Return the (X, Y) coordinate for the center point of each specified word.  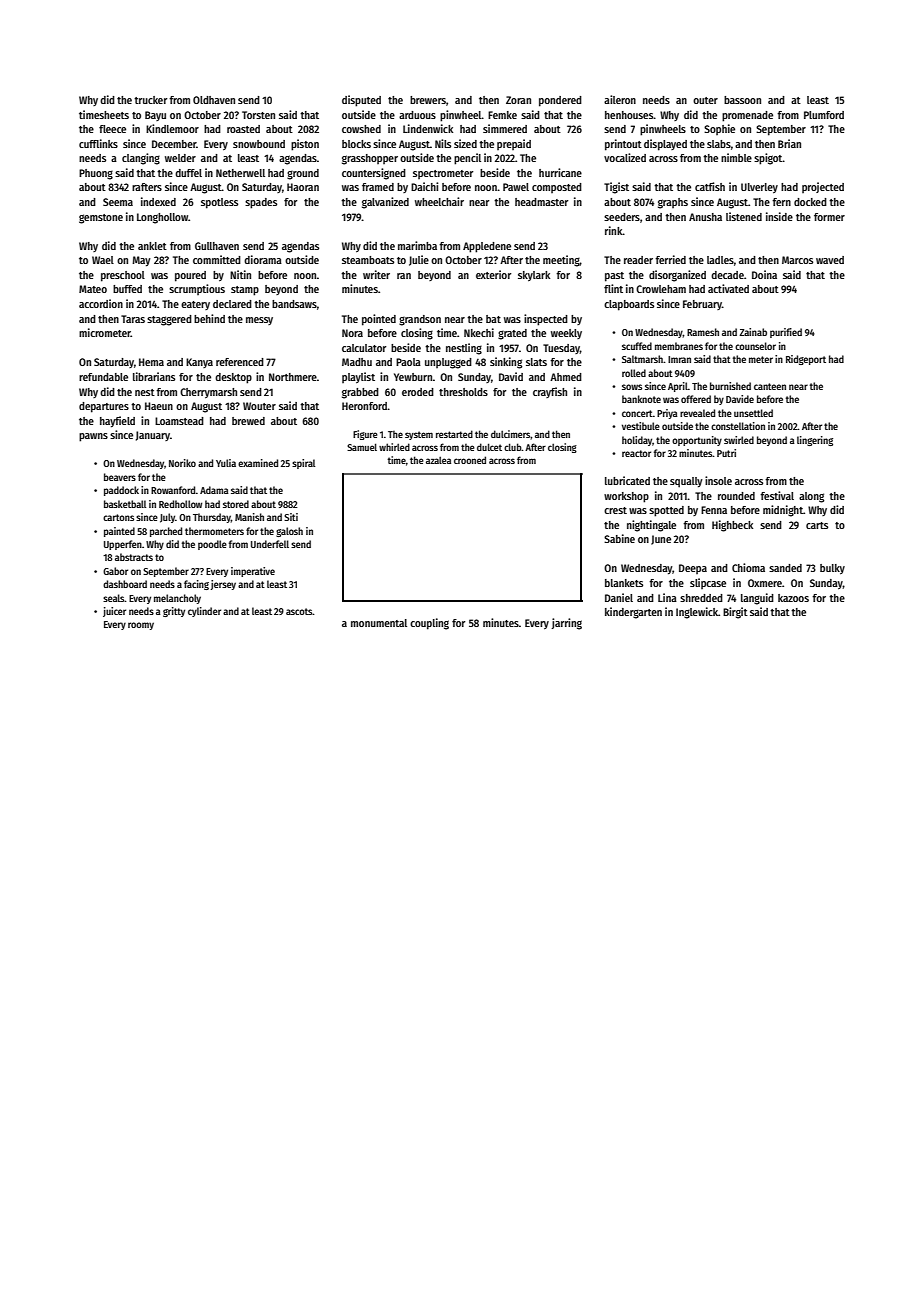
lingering (815, 441)
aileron (620, 99)
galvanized (385, 203)
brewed (248, 421)
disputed (361, 101)
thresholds (463, 392)
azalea (438, 460)
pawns (93, 437)
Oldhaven (214, 100)
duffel (188, 173)
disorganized (677, 276)
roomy (141, 626)
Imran (679, 359)
